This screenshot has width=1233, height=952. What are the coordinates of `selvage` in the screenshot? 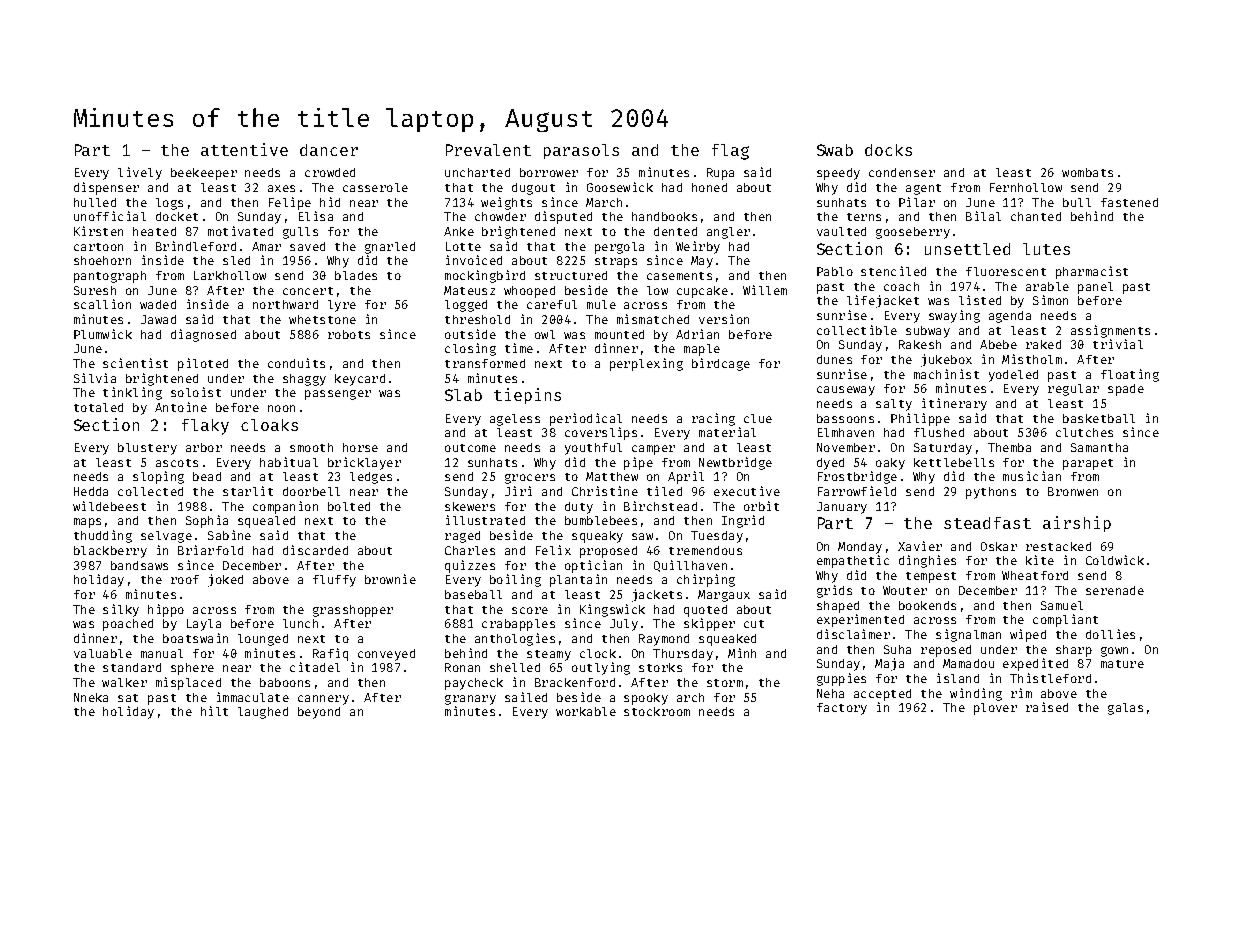 It's located at (166, 537).
